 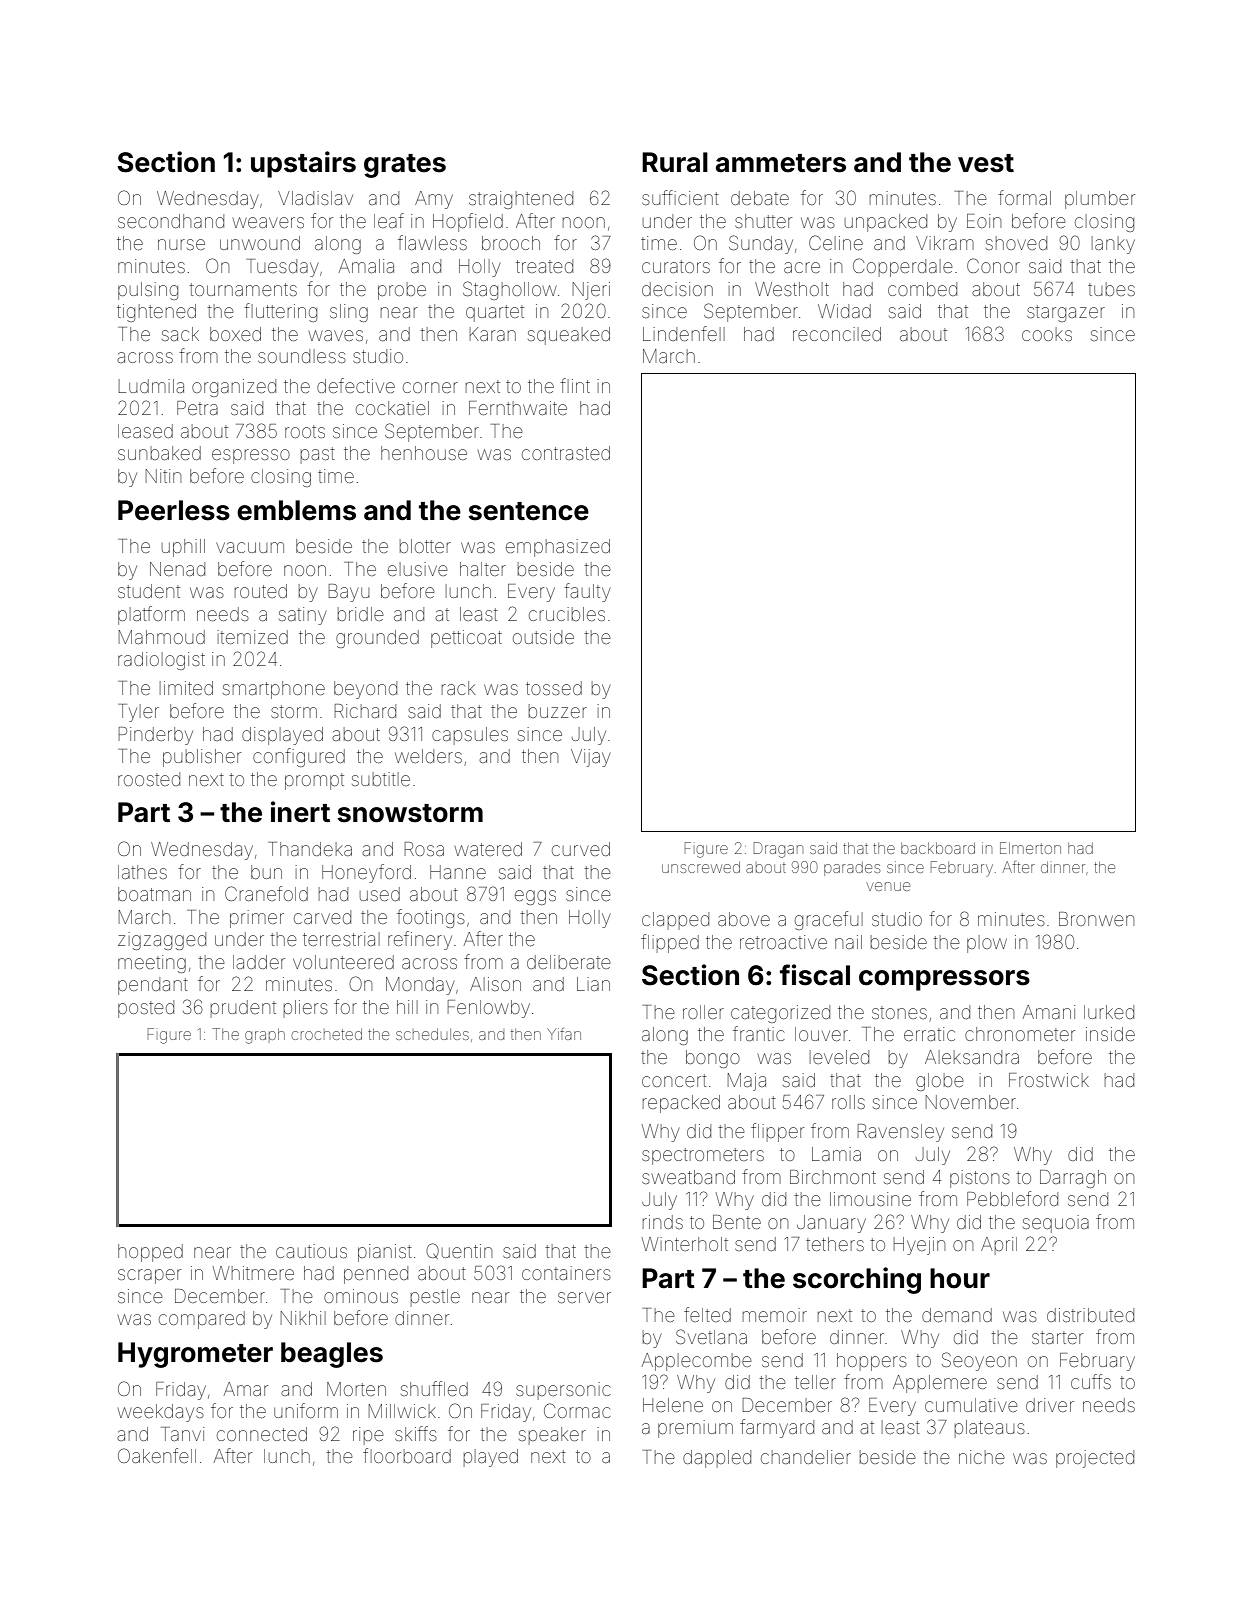 What do you see at coordinates (899, 1012) in the screenshot?
I see `stones` at bounding box center [899, 1012].
